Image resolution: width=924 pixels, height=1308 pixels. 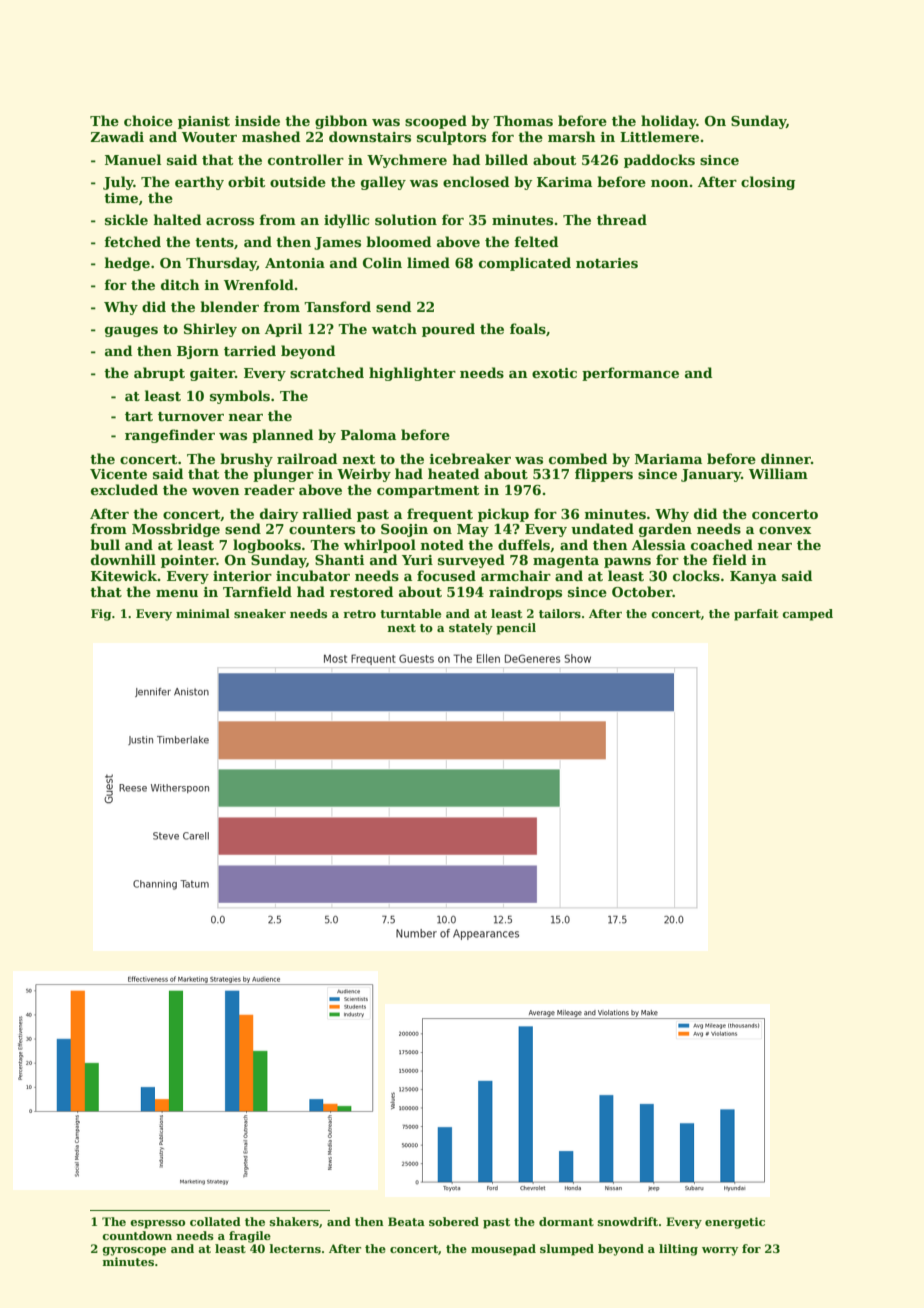 What do you see at coordinates (242, 576) in the image?
I see `interior` at bounding box center [242, 576].
